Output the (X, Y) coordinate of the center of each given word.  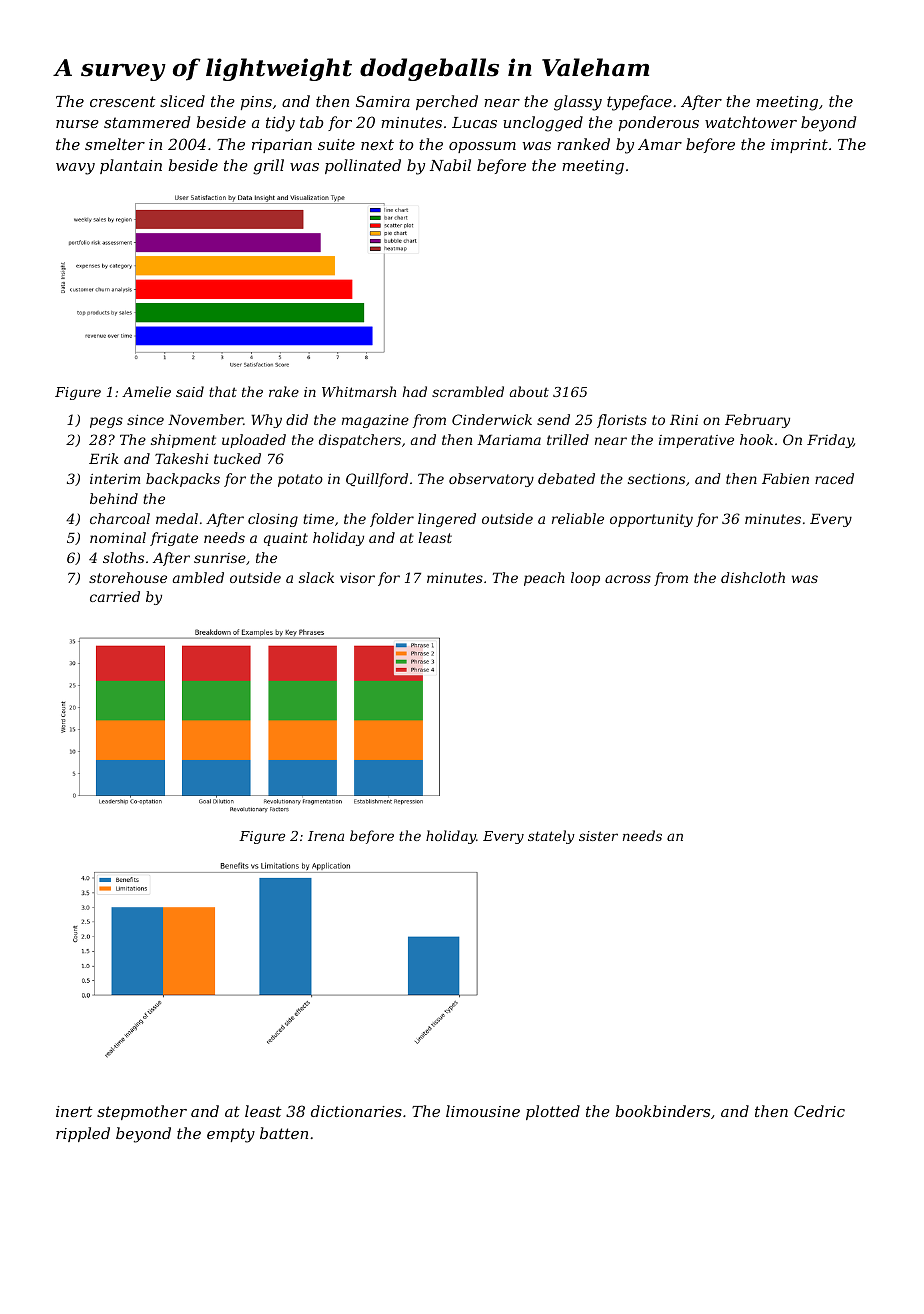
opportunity (651, 520)
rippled (83, 1134)
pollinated (363, 166)
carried (115, 596)
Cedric (819, 1111)
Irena (326, 836)
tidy (280, 124)
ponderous (659, 123)
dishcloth (753, 577)
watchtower (751, 122)
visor (357, 578)
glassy (578, 103)
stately (551, 837)
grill (268, 167)
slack (316, 577)
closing (273, 520)
